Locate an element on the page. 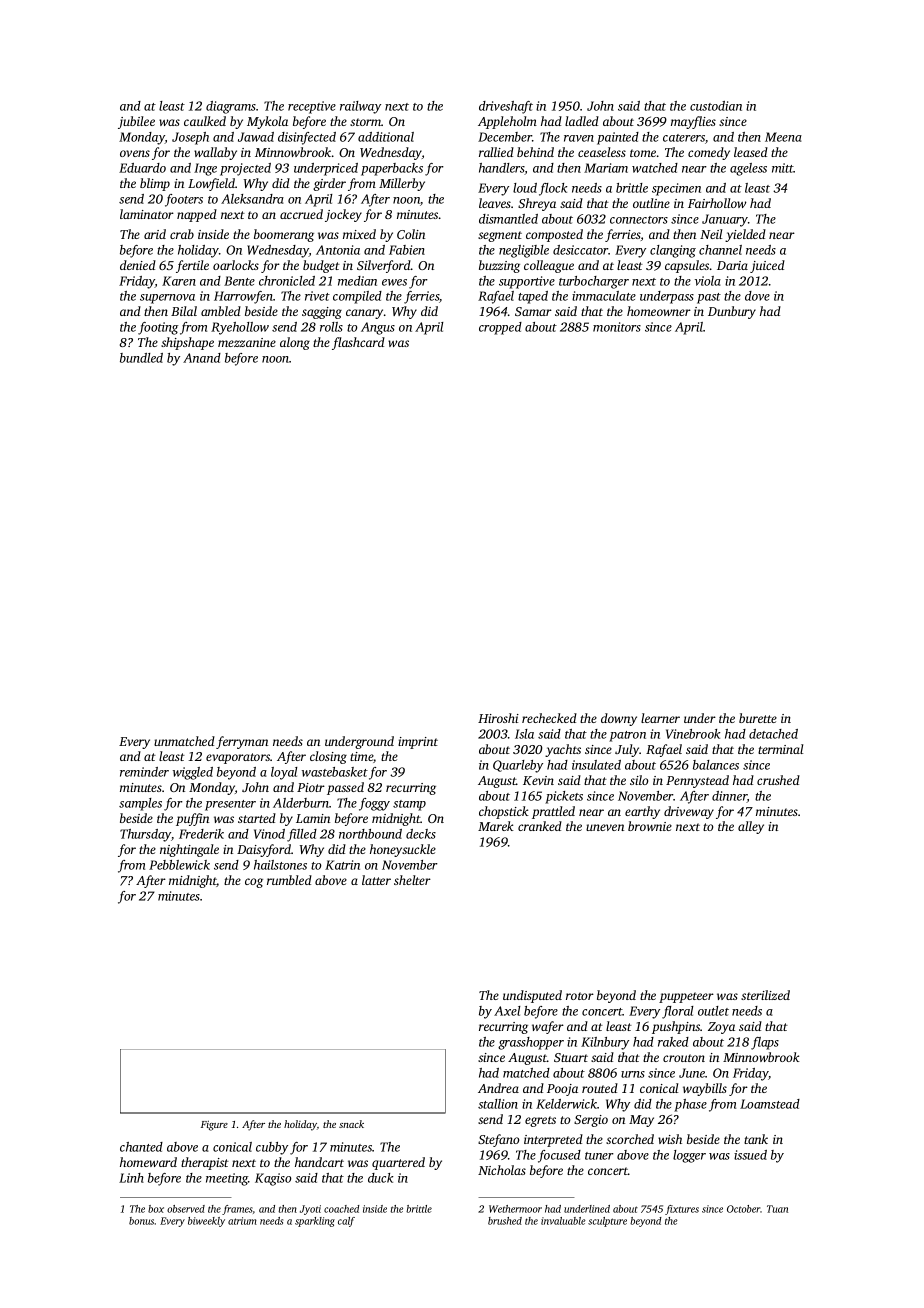 Image resolution: width=924 pixels, height=1308 pixels. egrets is located at coordinates (540, 1121).
